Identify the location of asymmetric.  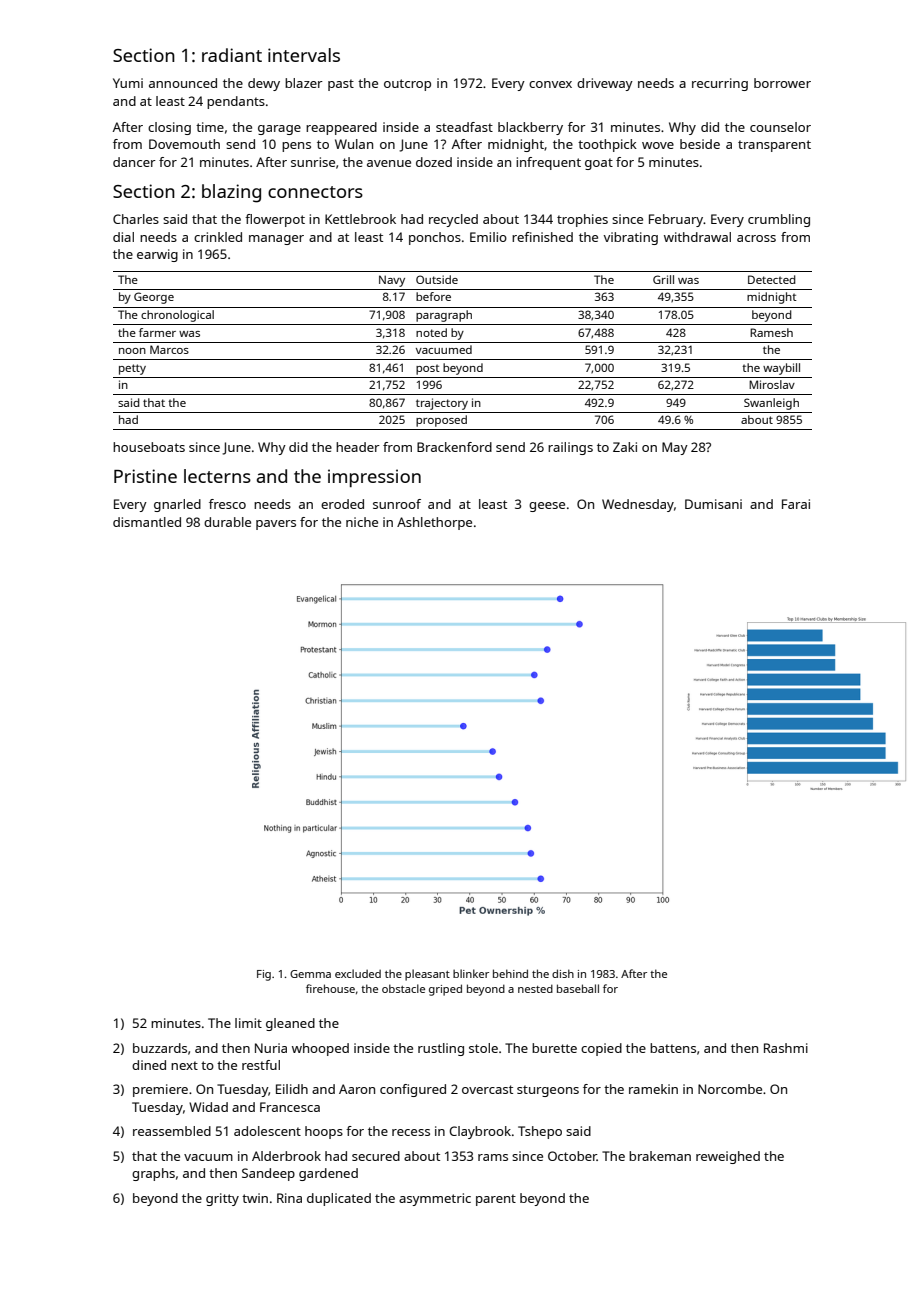
(435, 1199).
